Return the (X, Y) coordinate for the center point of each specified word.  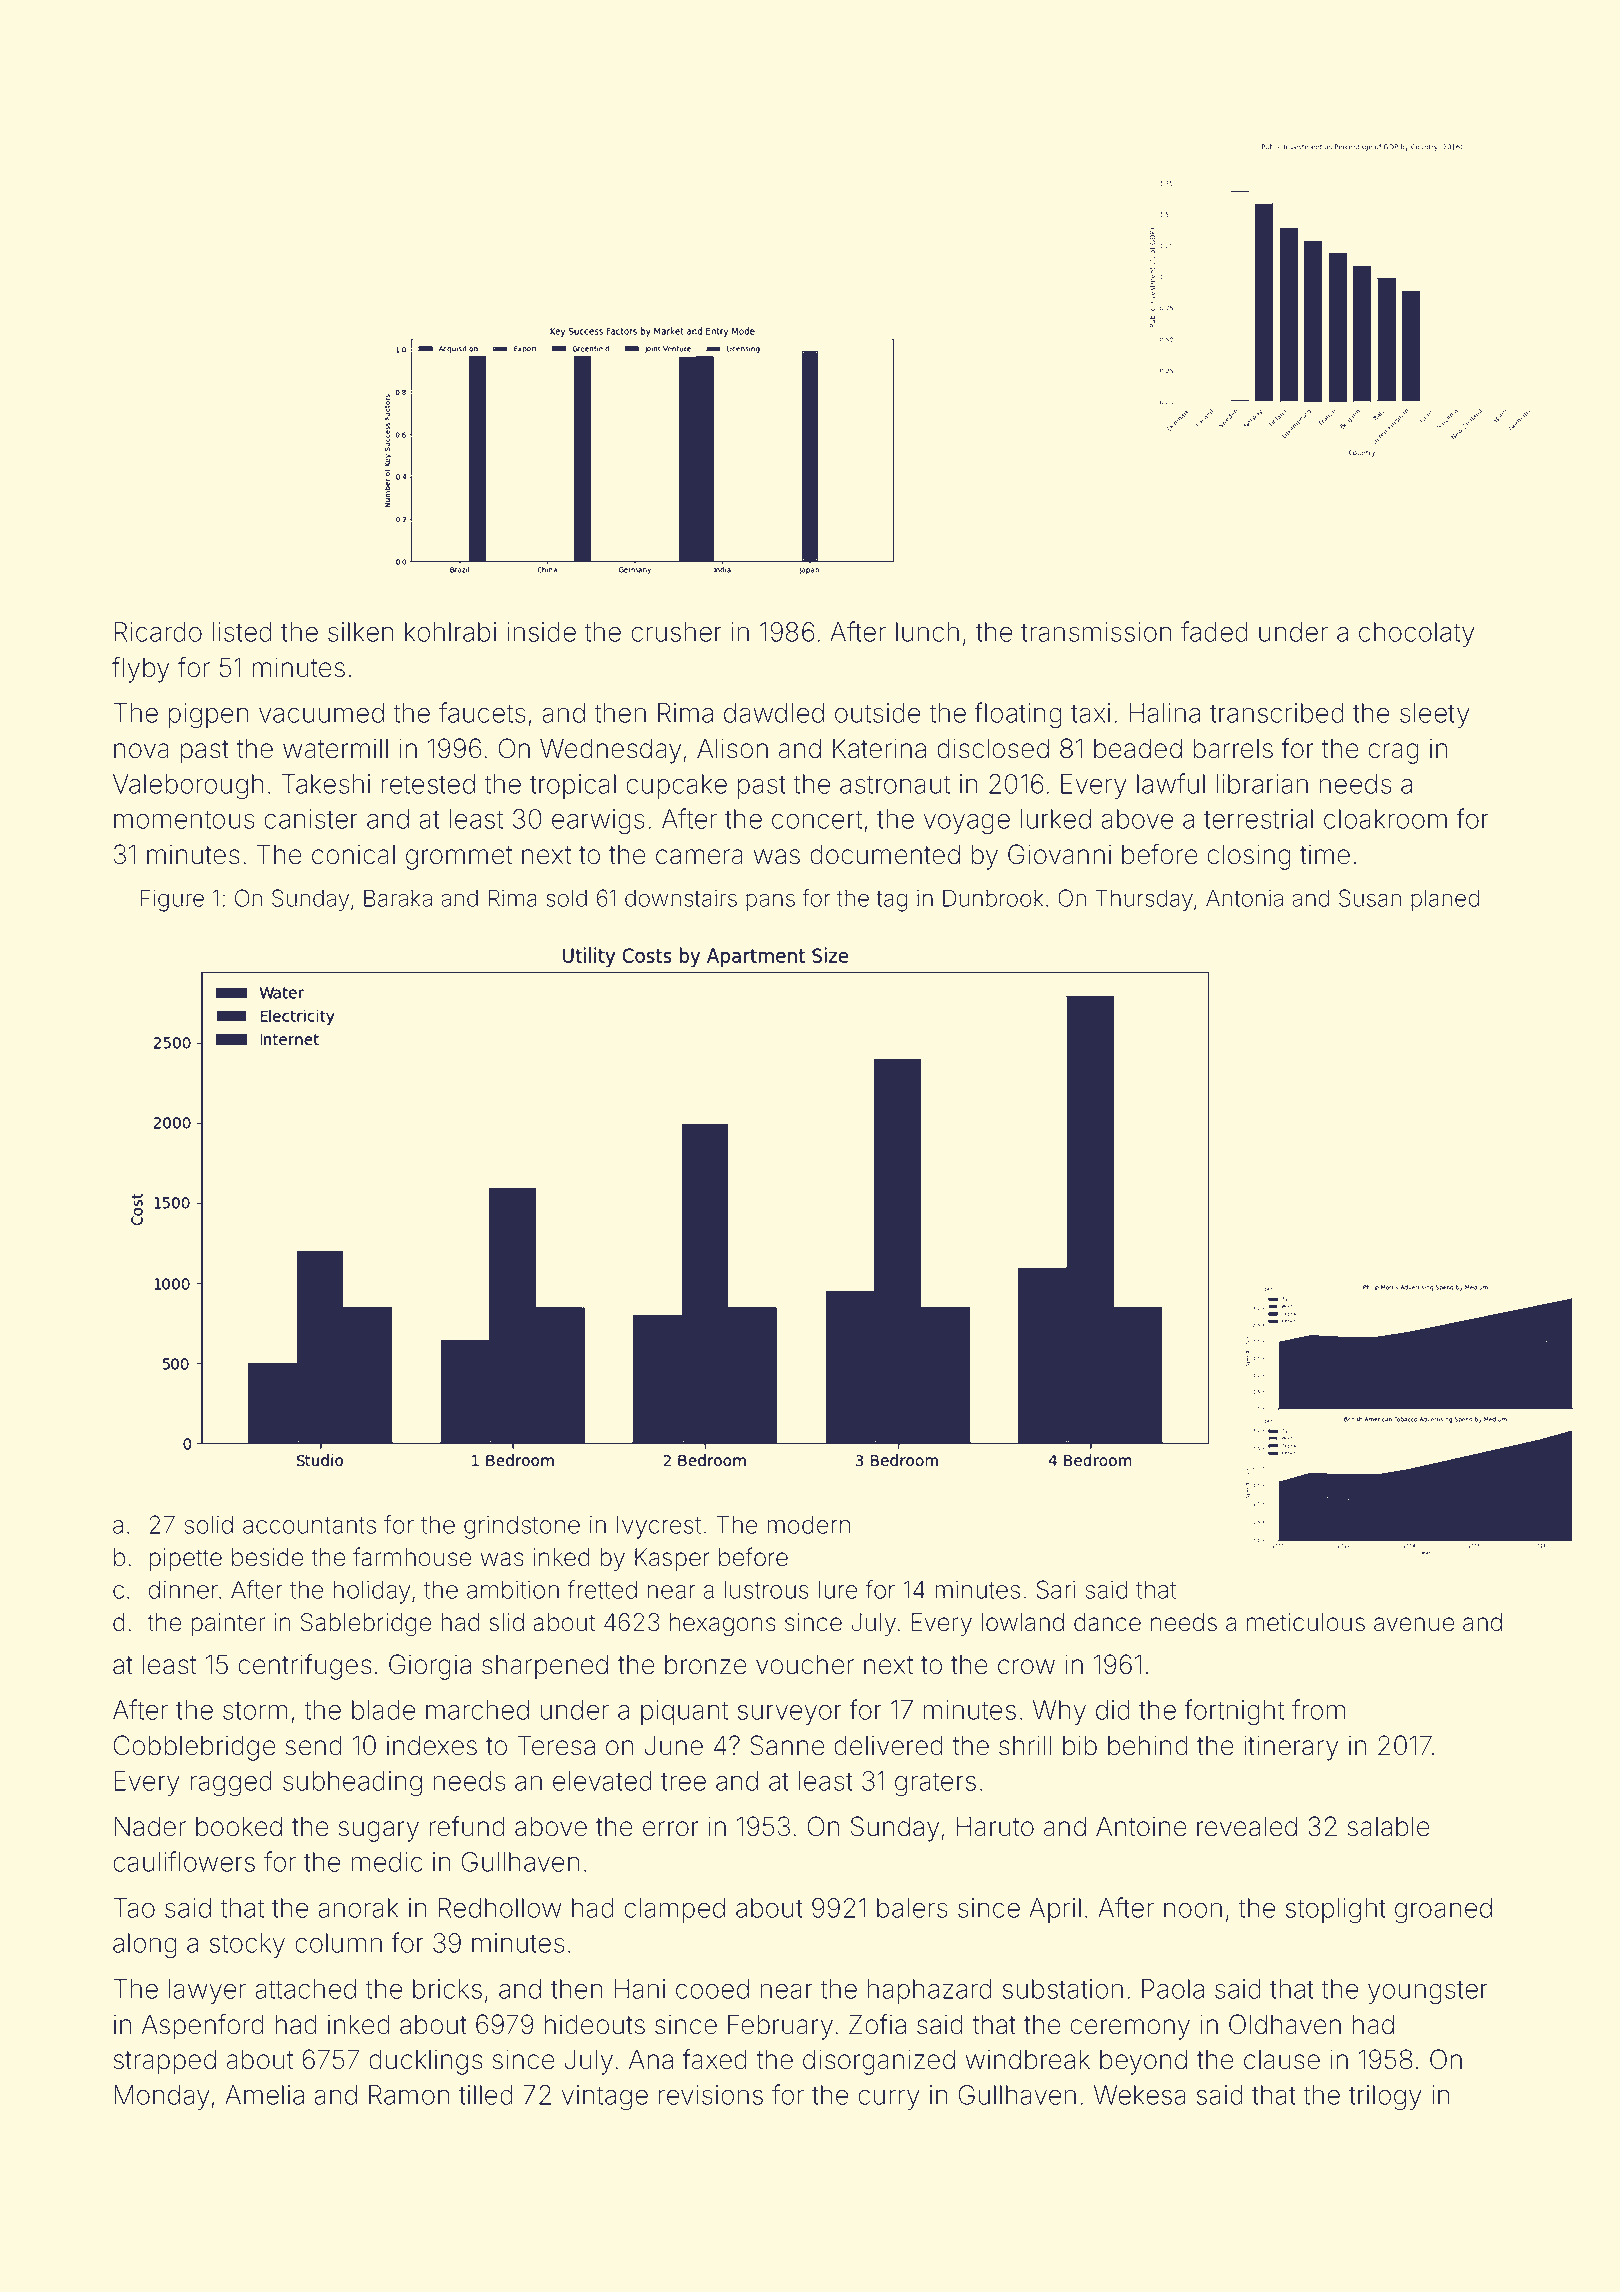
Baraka (398, 898)
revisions (711, 2095)
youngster (1428, 1992)
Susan (1370, 898)
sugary (379, 1831)
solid (208, 1525)
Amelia (264, 2095)
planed (1445, 900)
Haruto (995, 1826)
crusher (676, 632)
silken (360, 632)
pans (770, 902)
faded (1214, 631)
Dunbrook (993, 898)
